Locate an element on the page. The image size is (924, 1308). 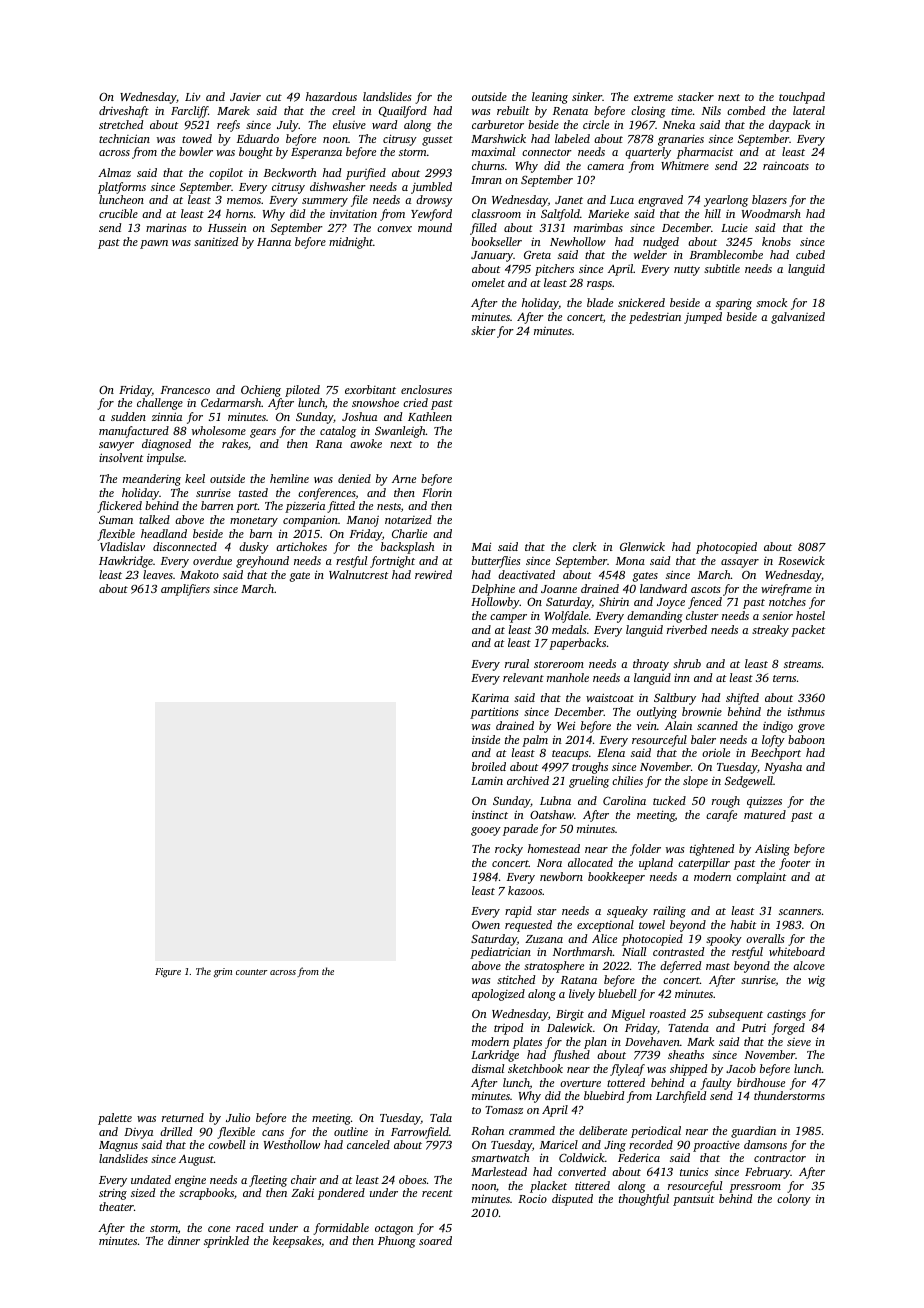
Figure is located at coordinates (168, 973).
